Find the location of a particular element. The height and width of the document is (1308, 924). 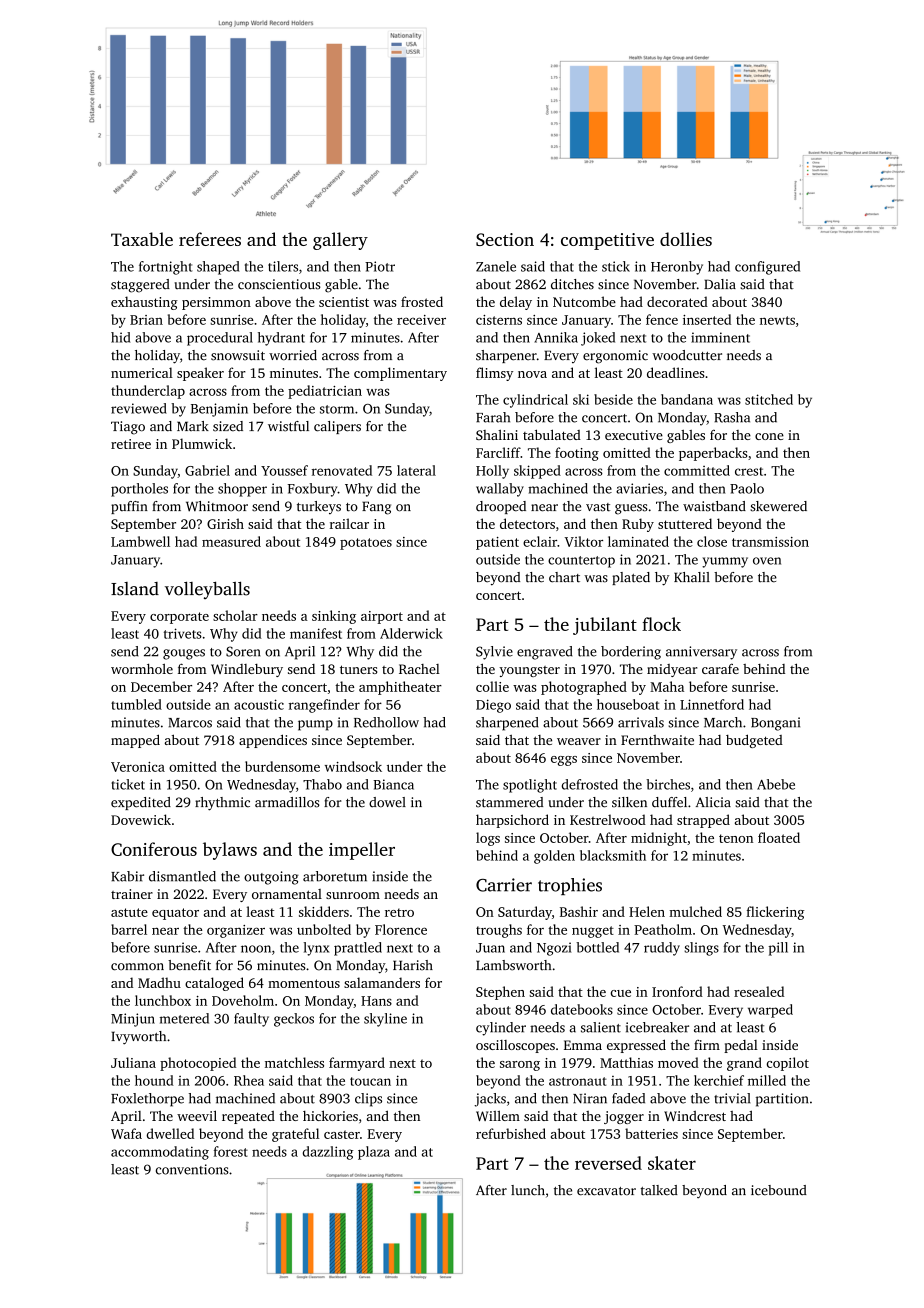

organizer is located at coordinates (236, 931).
